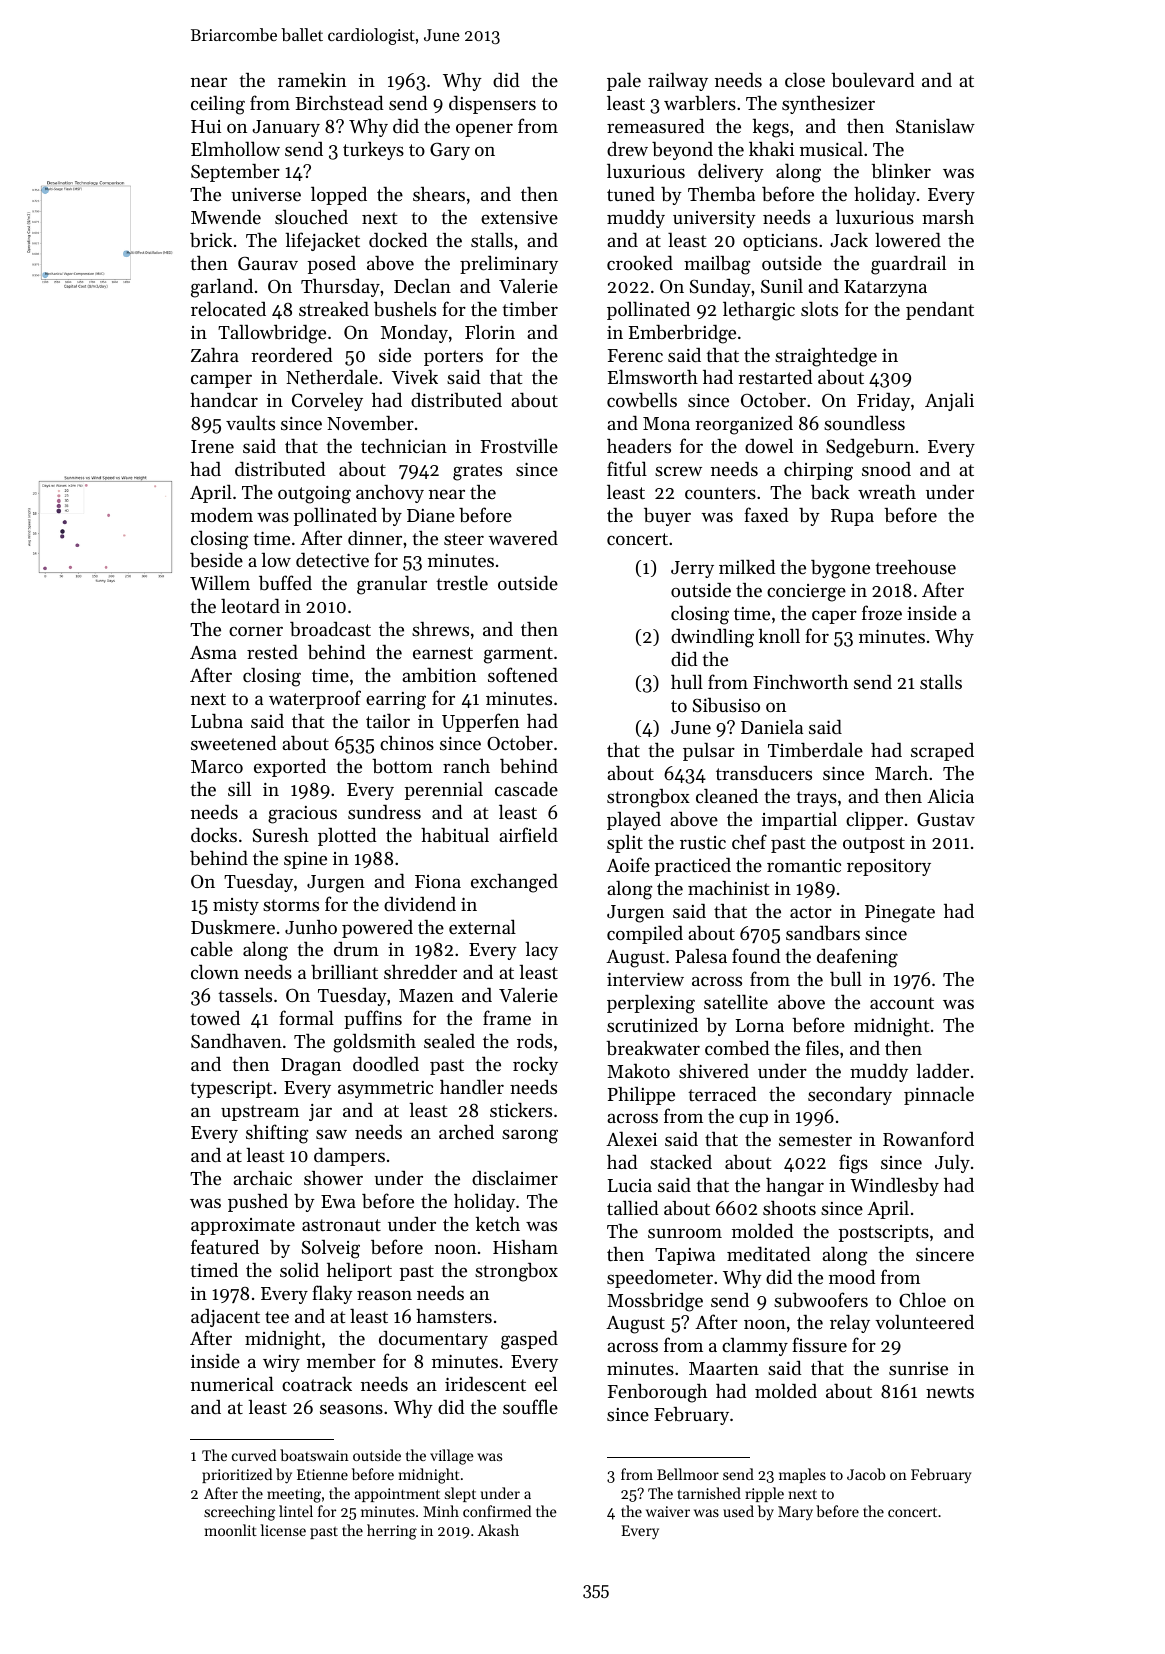  I want to click on railway, so click(678, 82).
